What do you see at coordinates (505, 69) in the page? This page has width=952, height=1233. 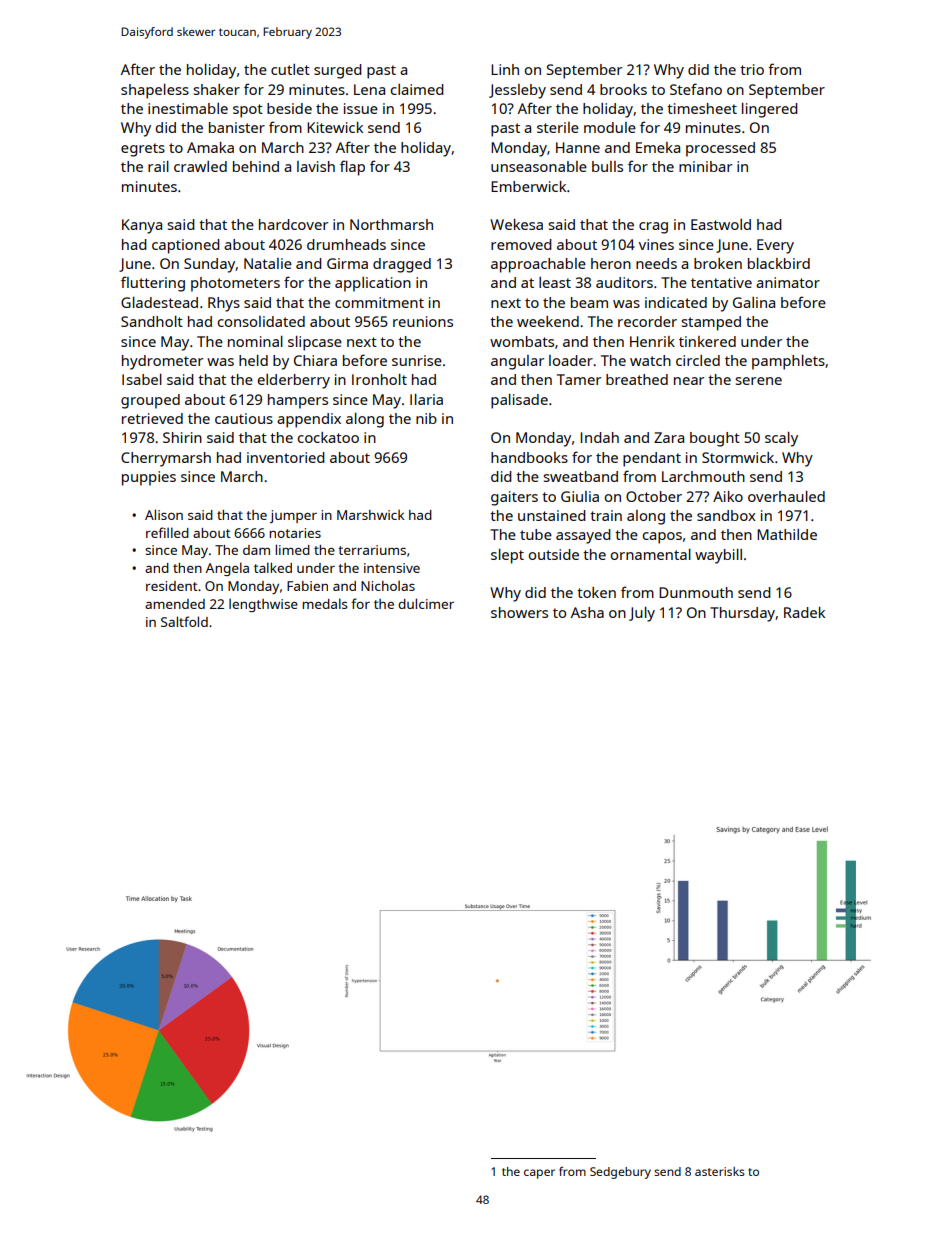 I see `Linh` at bounding box center [505, 69].
